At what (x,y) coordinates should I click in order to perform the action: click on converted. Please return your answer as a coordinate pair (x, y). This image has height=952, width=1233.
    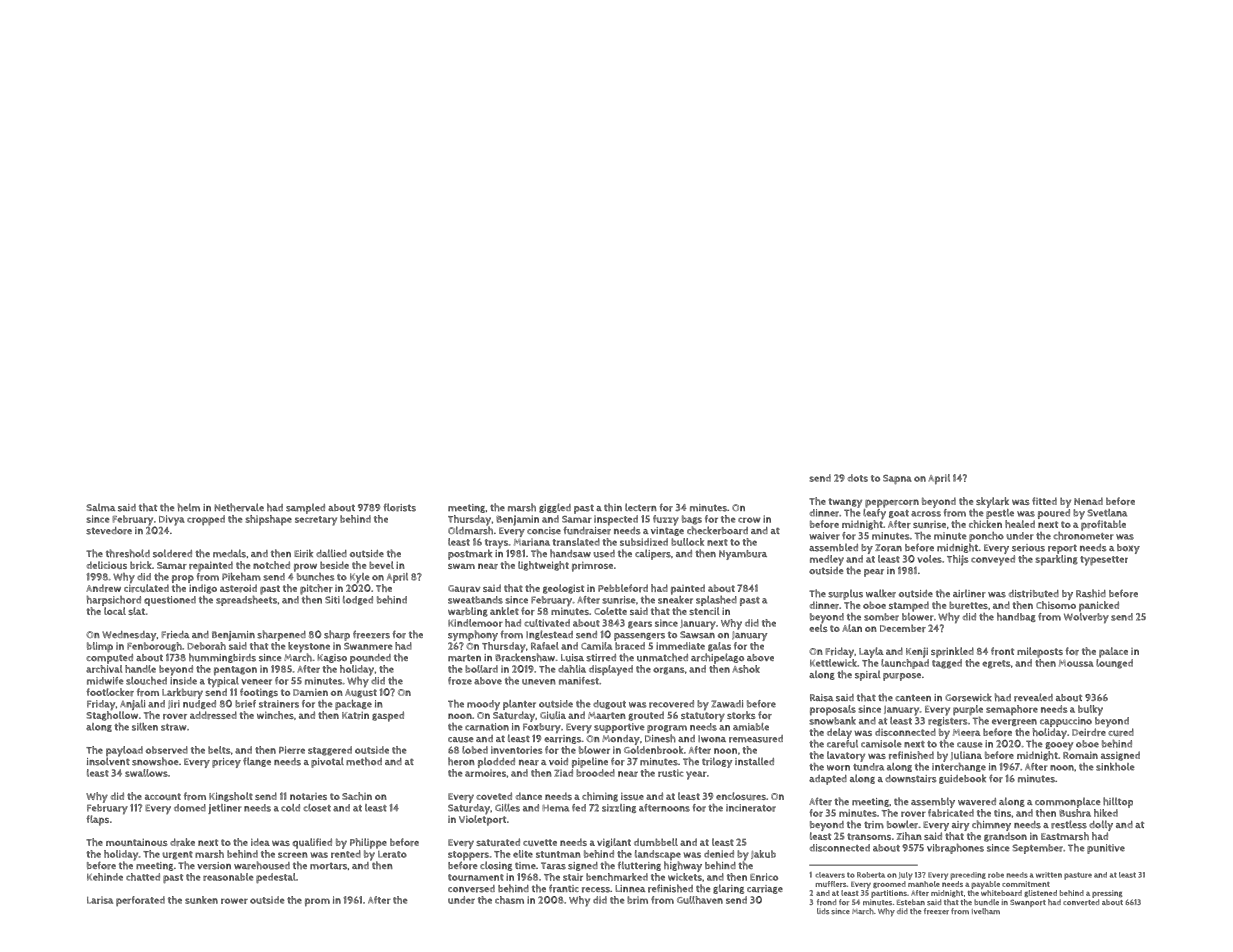
    Looking at the image, I should click on (1081, 902).
